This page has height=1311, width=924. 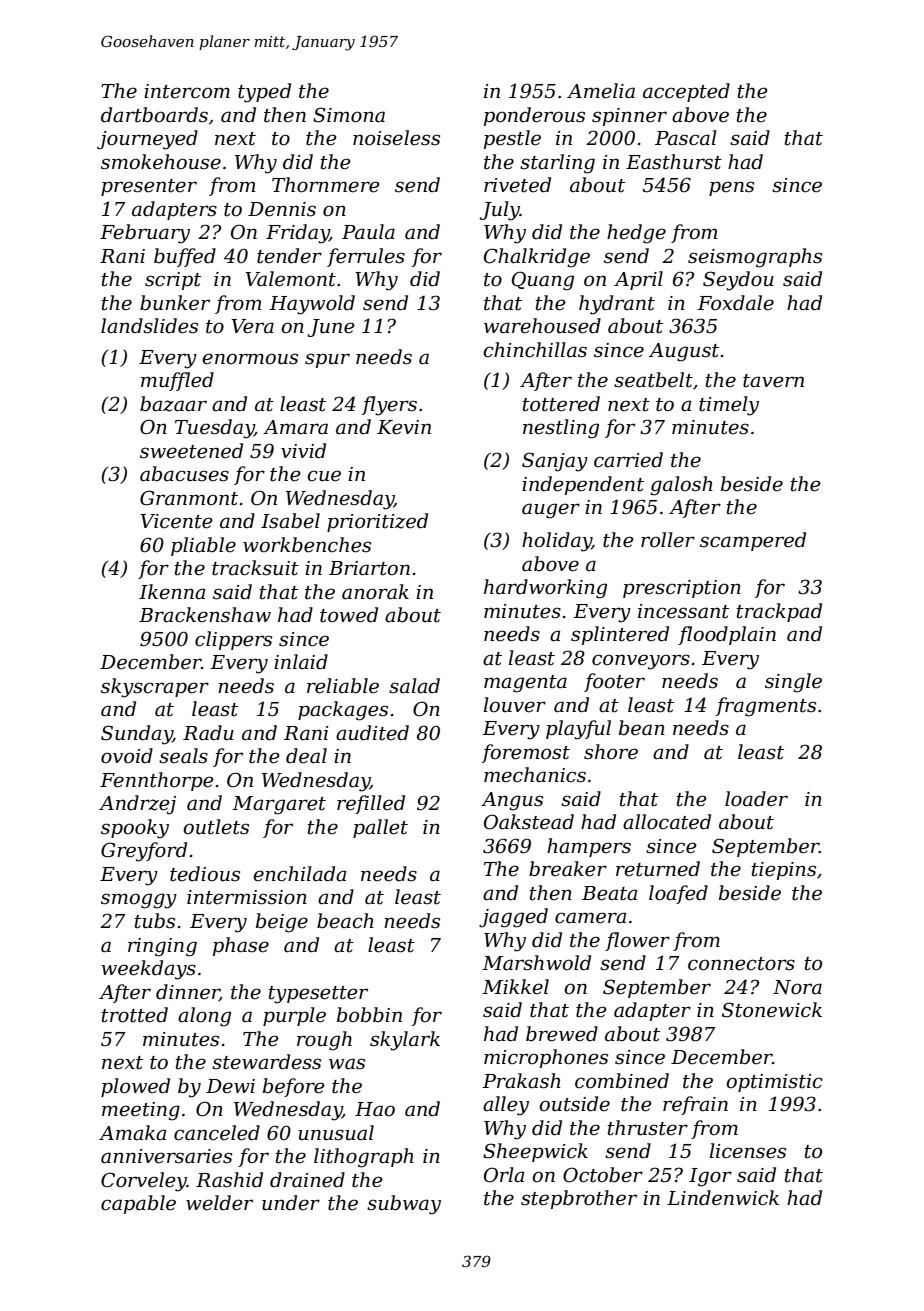 I want to click on vivid, so click(x=303, y=451).
